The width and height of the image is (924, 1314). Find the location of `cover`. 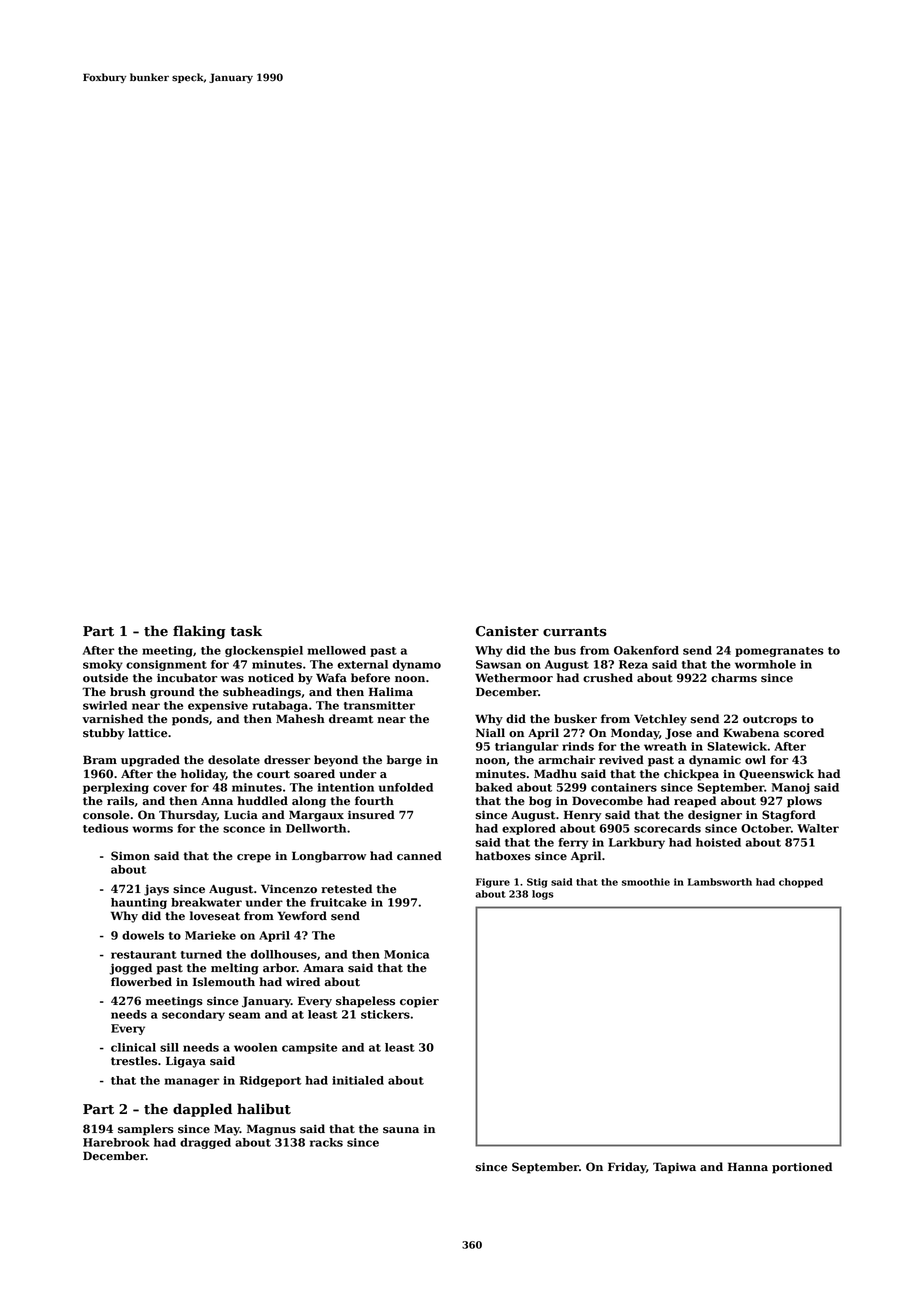

cover is located at coordinates (170, 788).
